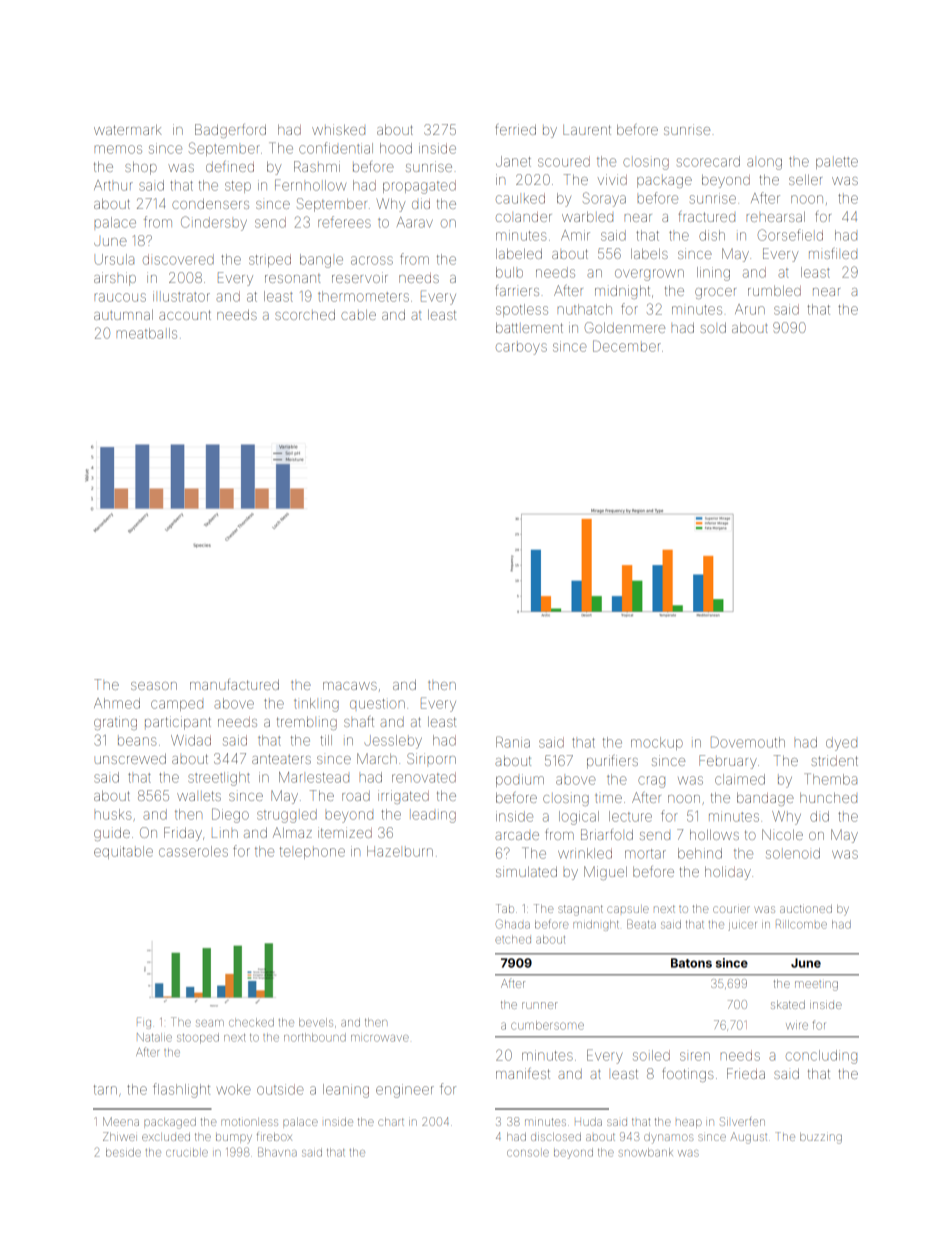 The image size is (952, 1233). I want to click on stooped, so click(198, 1038).
